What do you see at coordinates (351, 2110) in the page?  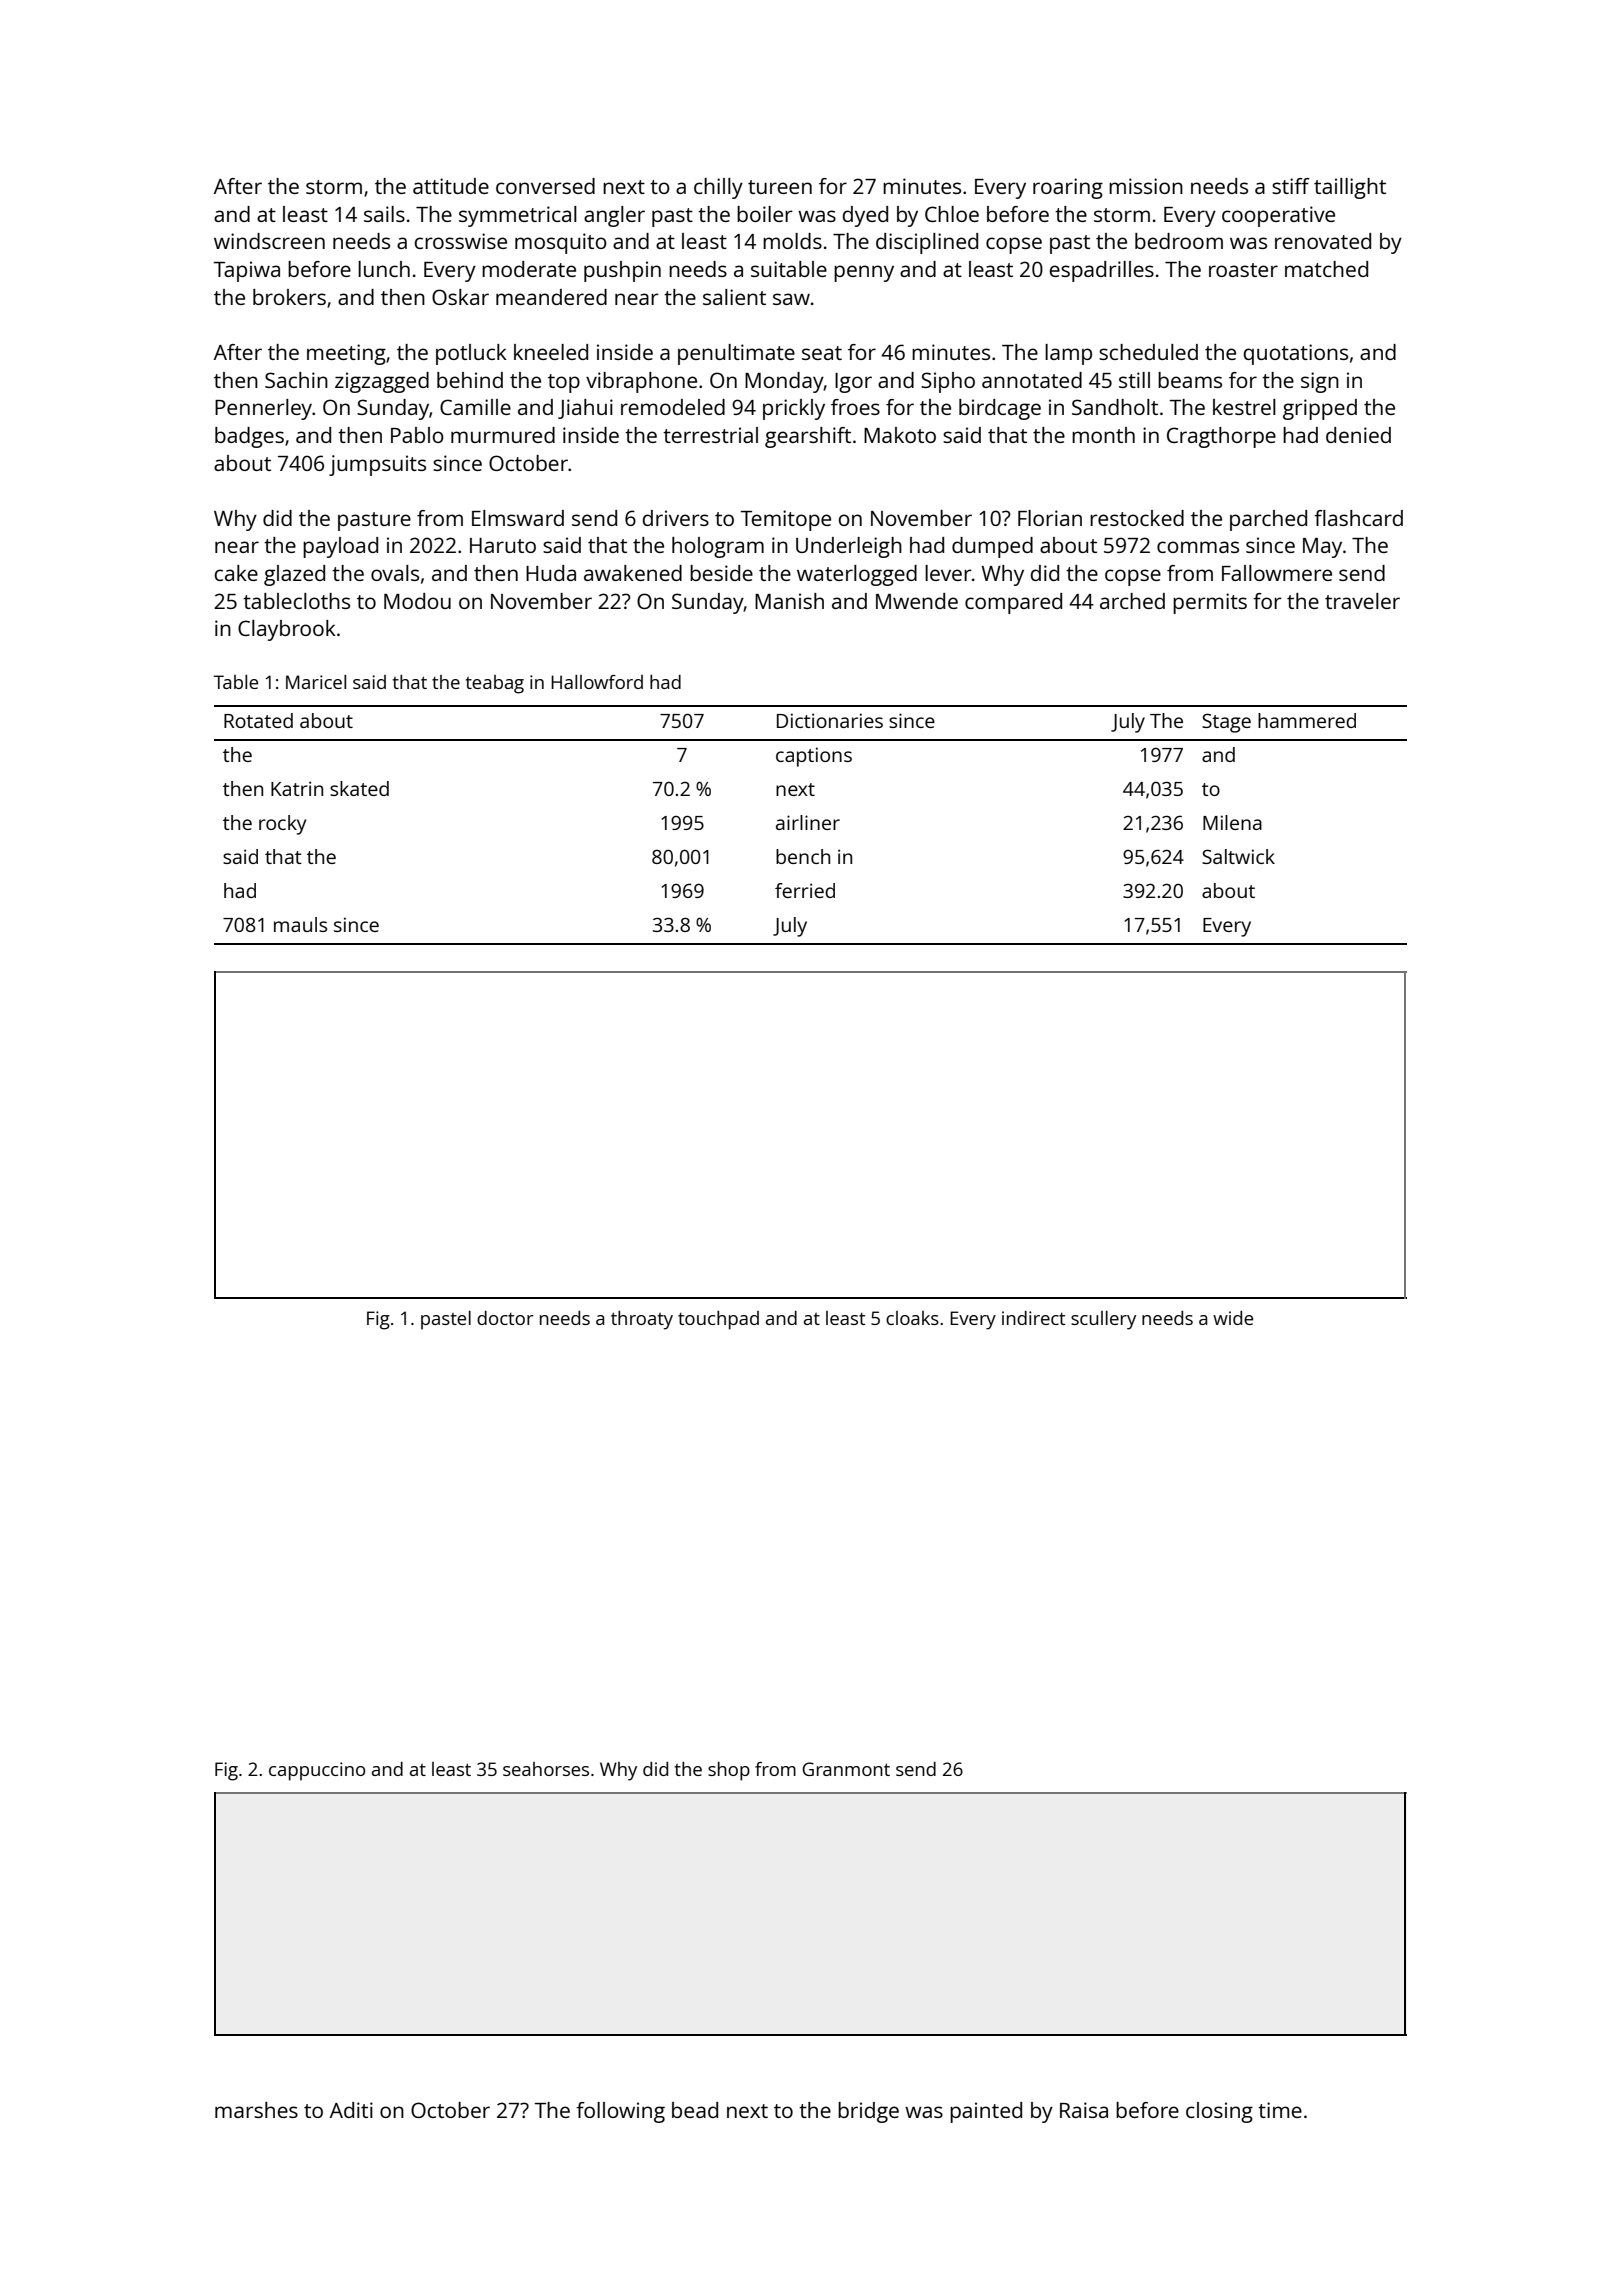 I see `Aditi` at bounding box center [351, 2110].
